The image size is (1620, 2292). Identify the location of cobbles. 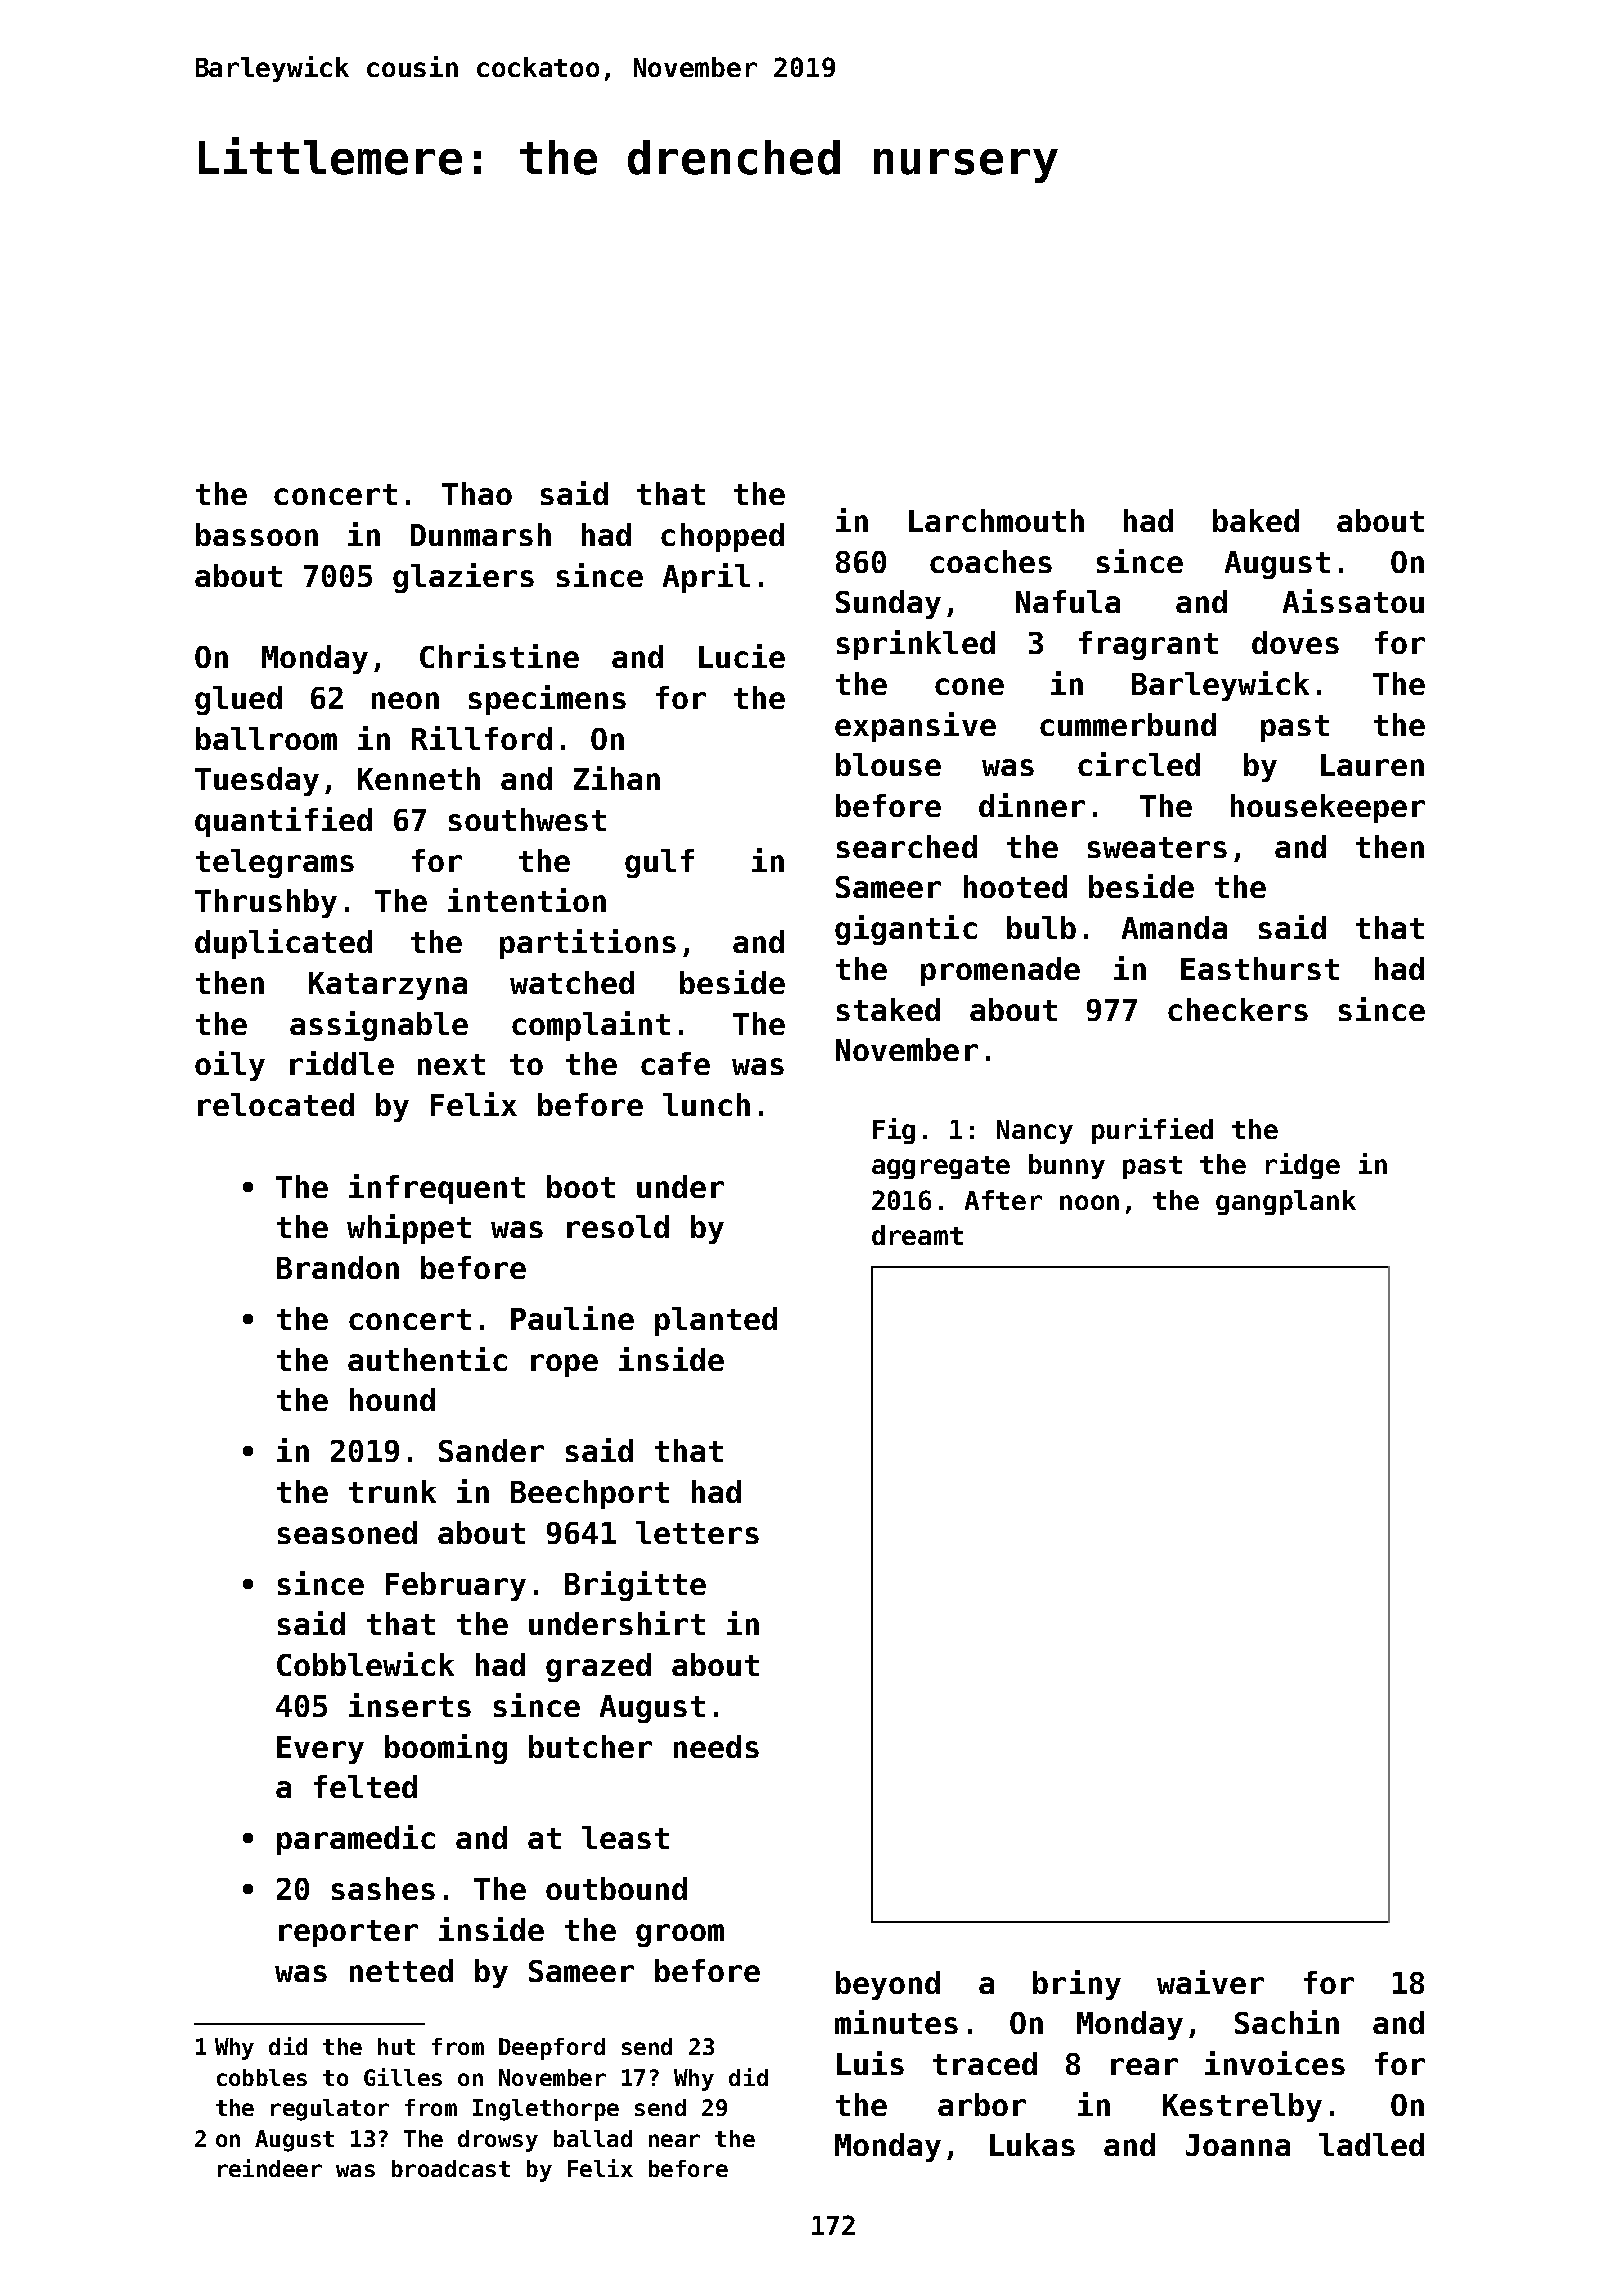
(262, 2077).
